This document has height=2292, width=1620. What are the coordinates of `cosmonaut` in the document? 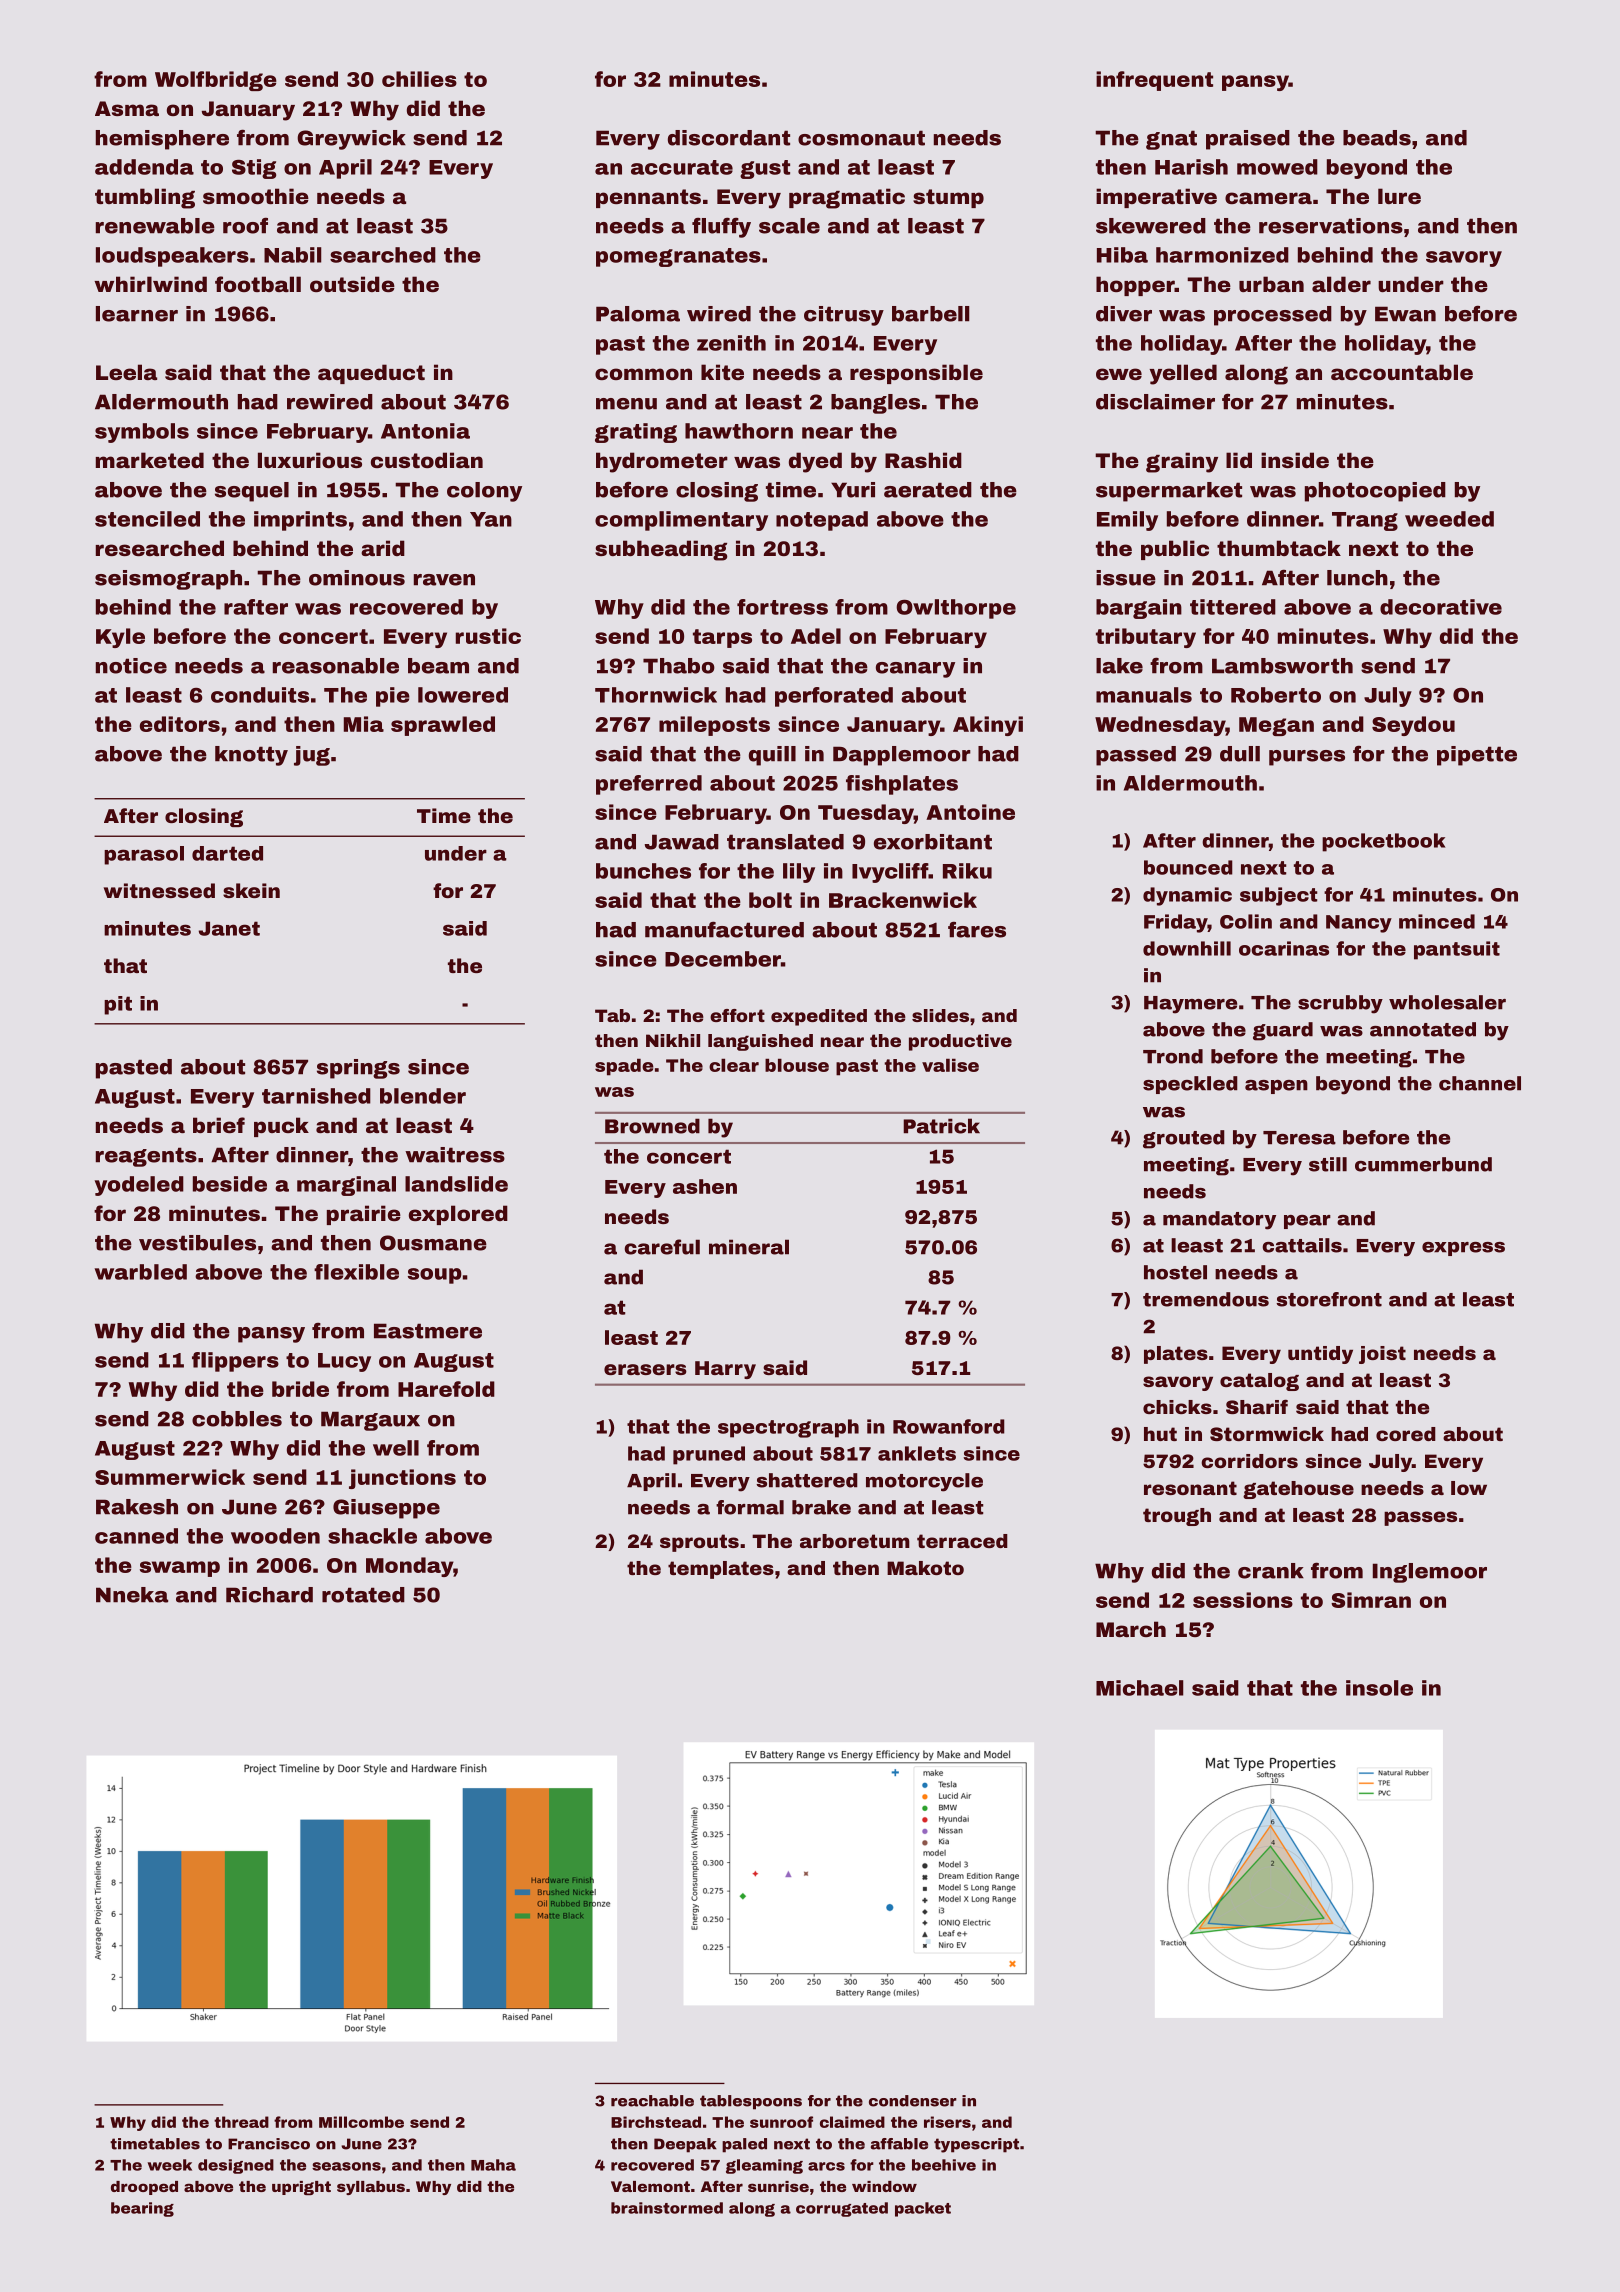 It's located at (861, 138).
